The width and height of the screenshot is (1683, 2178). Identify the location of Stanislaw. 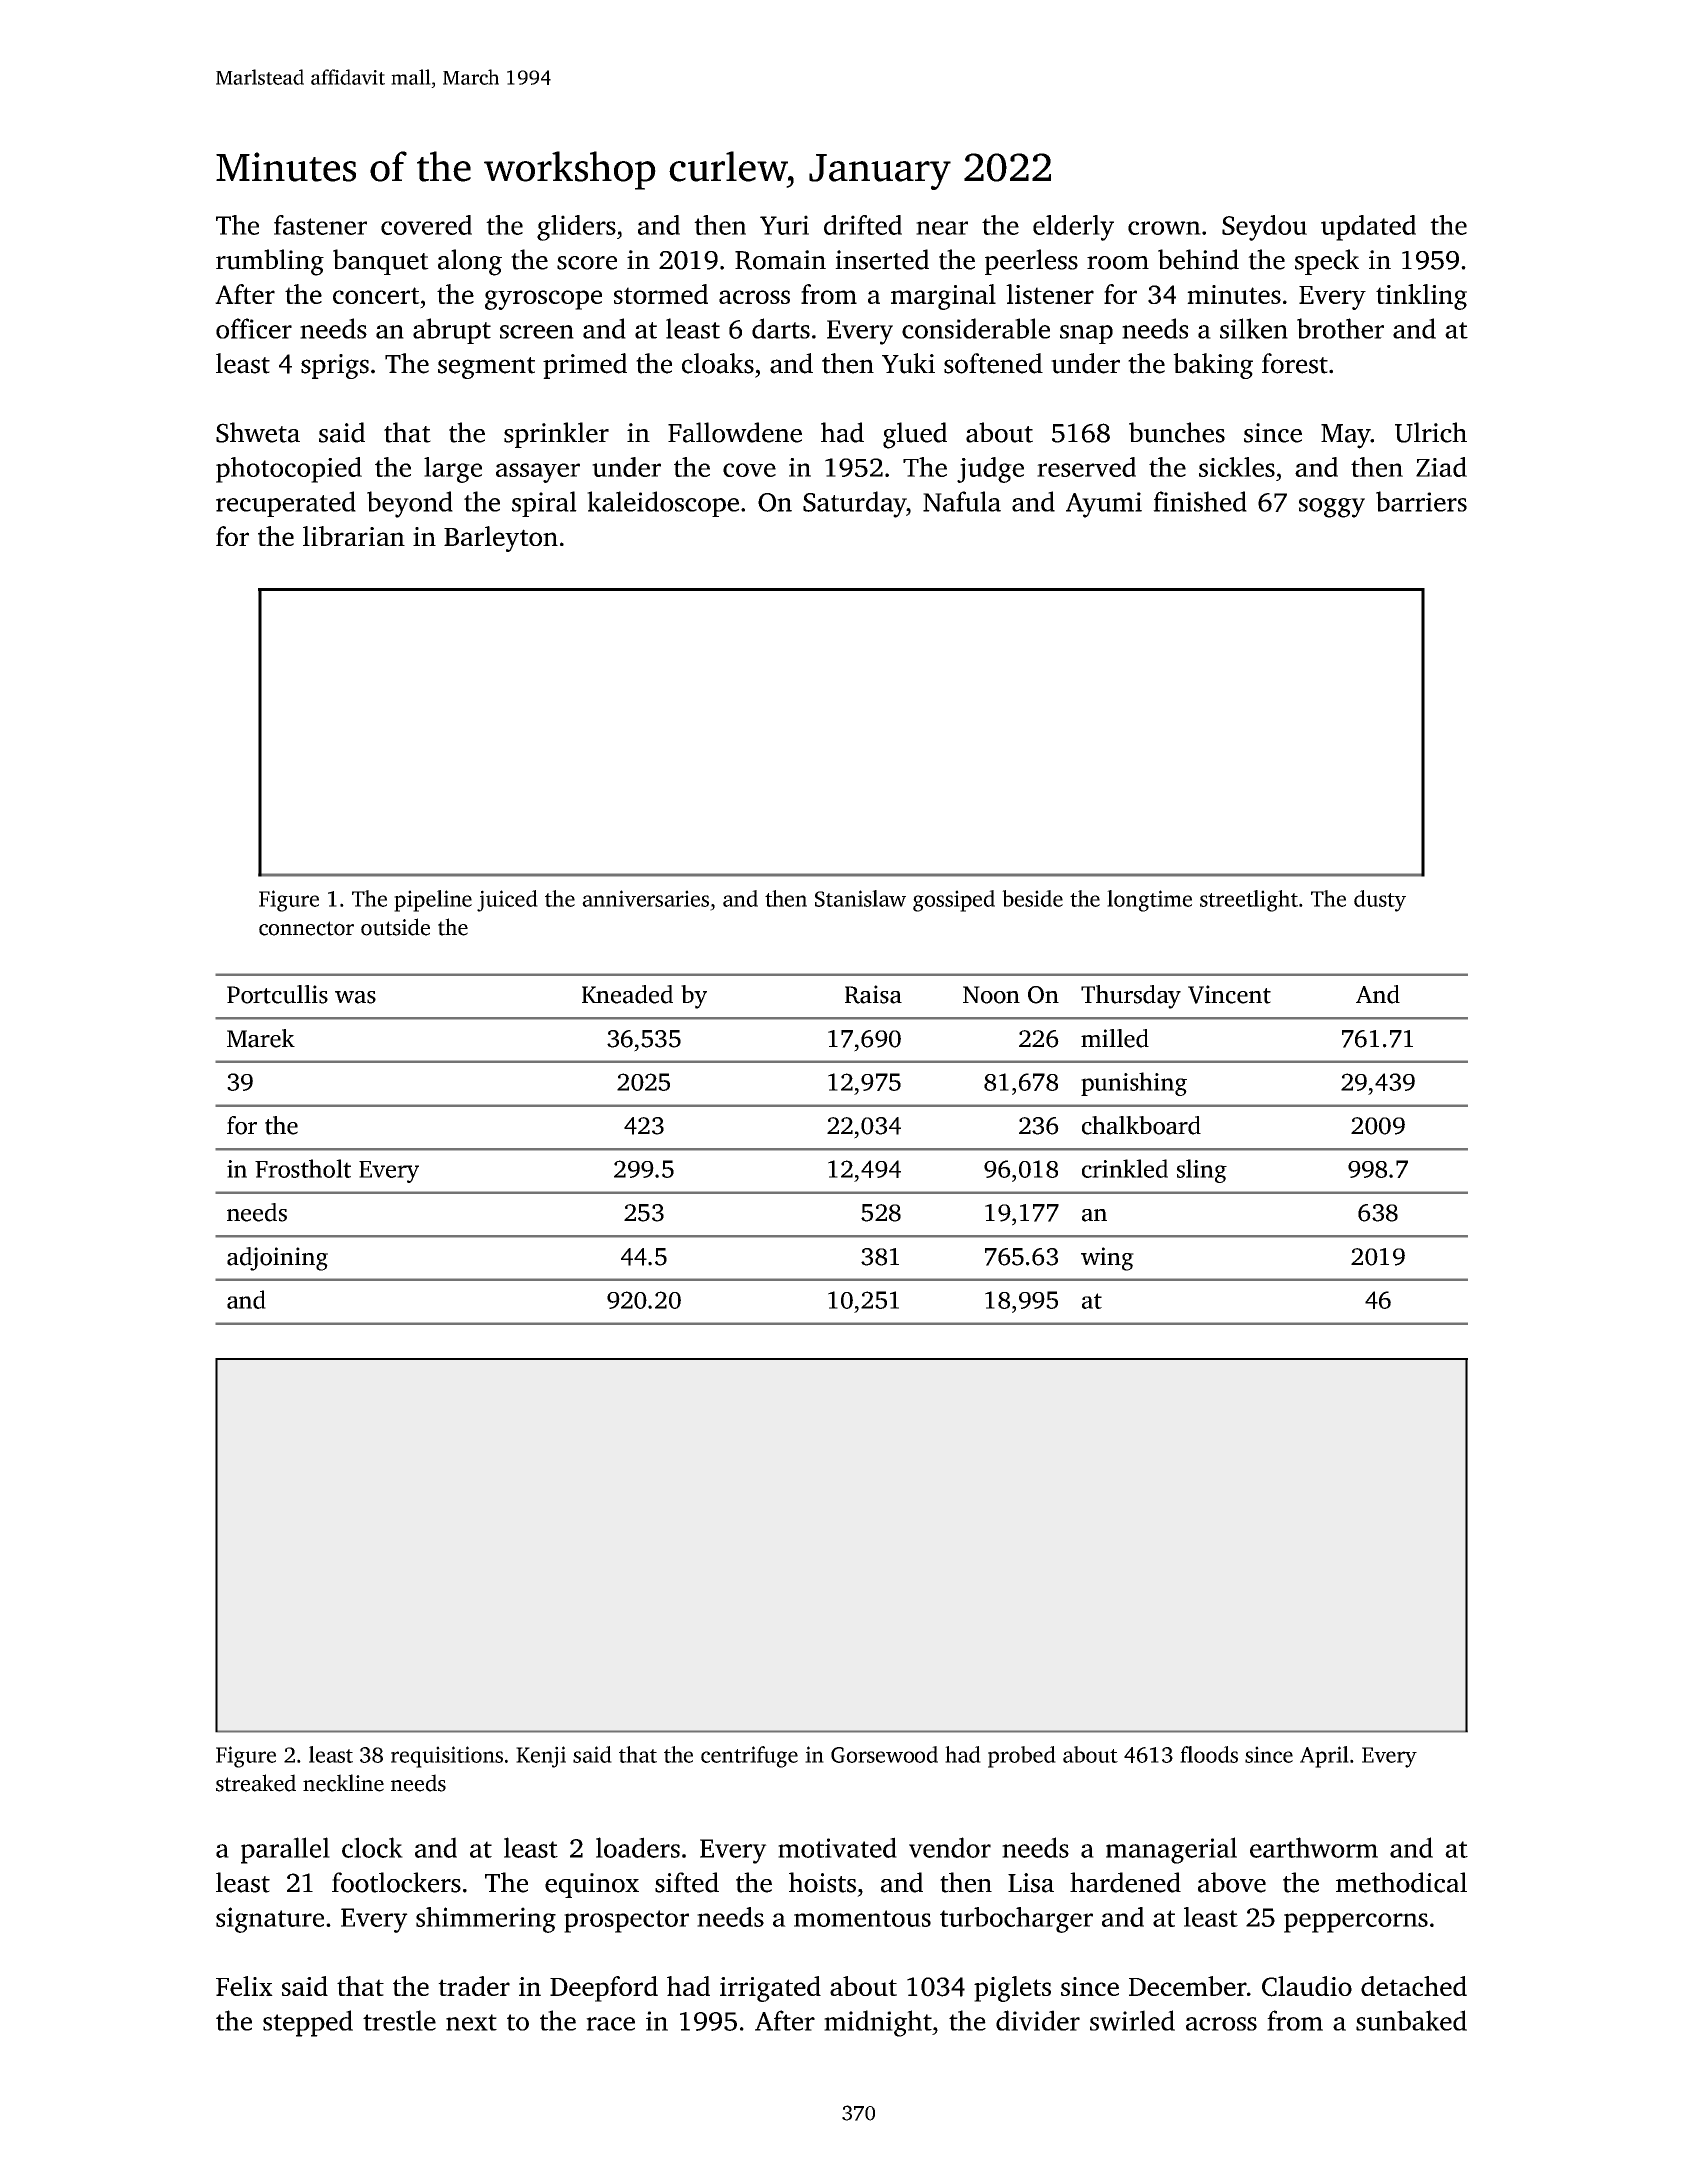
(860, 898).
